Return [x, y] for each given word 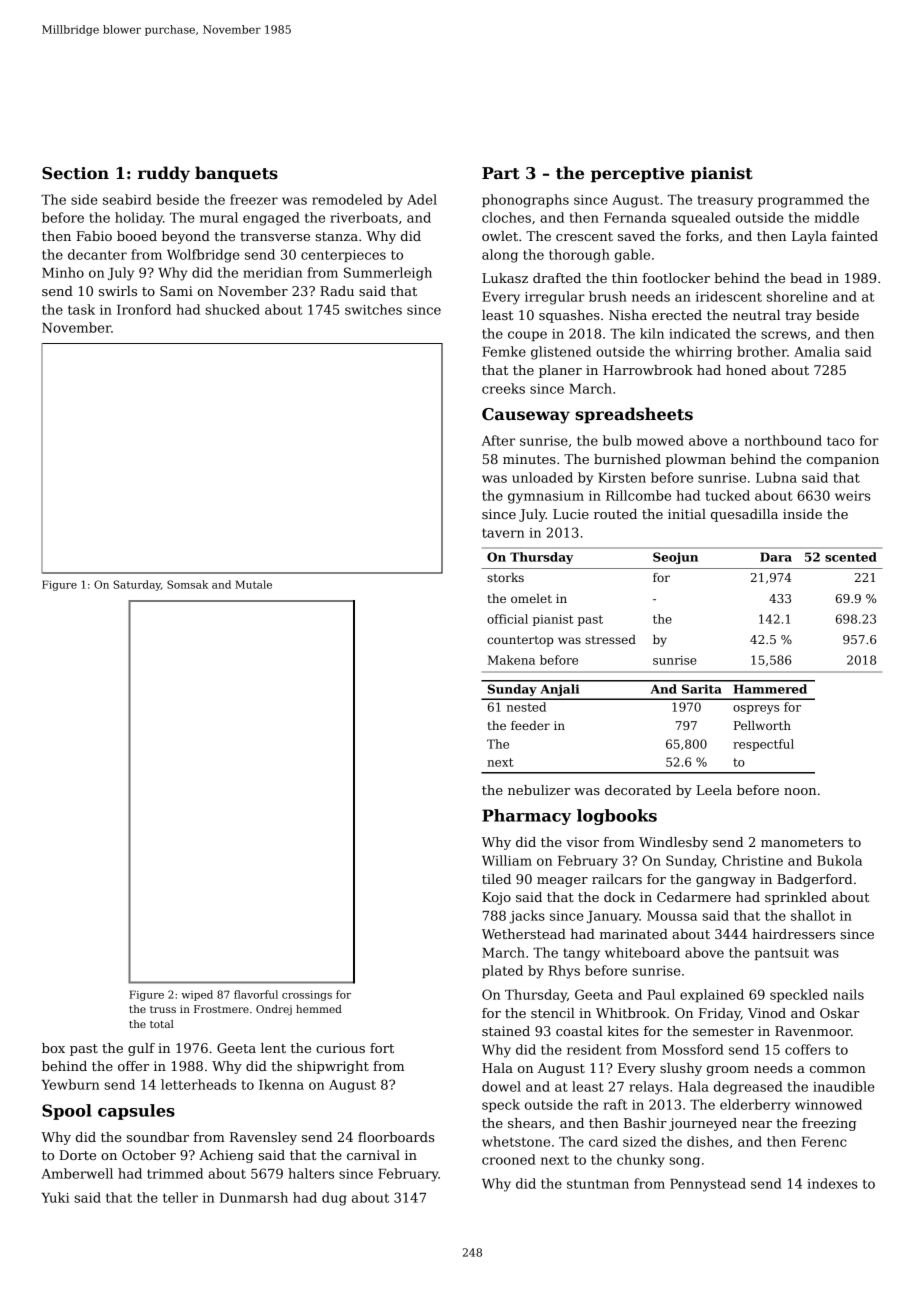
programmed [801, 201]
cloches [506, 217]
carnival [373, 1155]
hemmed [319, 1009]
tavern [503, 533]
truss [163, 1009]
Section [75, 173]
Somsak [187, 584]
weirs [852, 496]
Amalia [817, 351]
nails [848, 994]
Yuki [55, 1197]
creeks [503, 388]
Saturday [137, 585]
